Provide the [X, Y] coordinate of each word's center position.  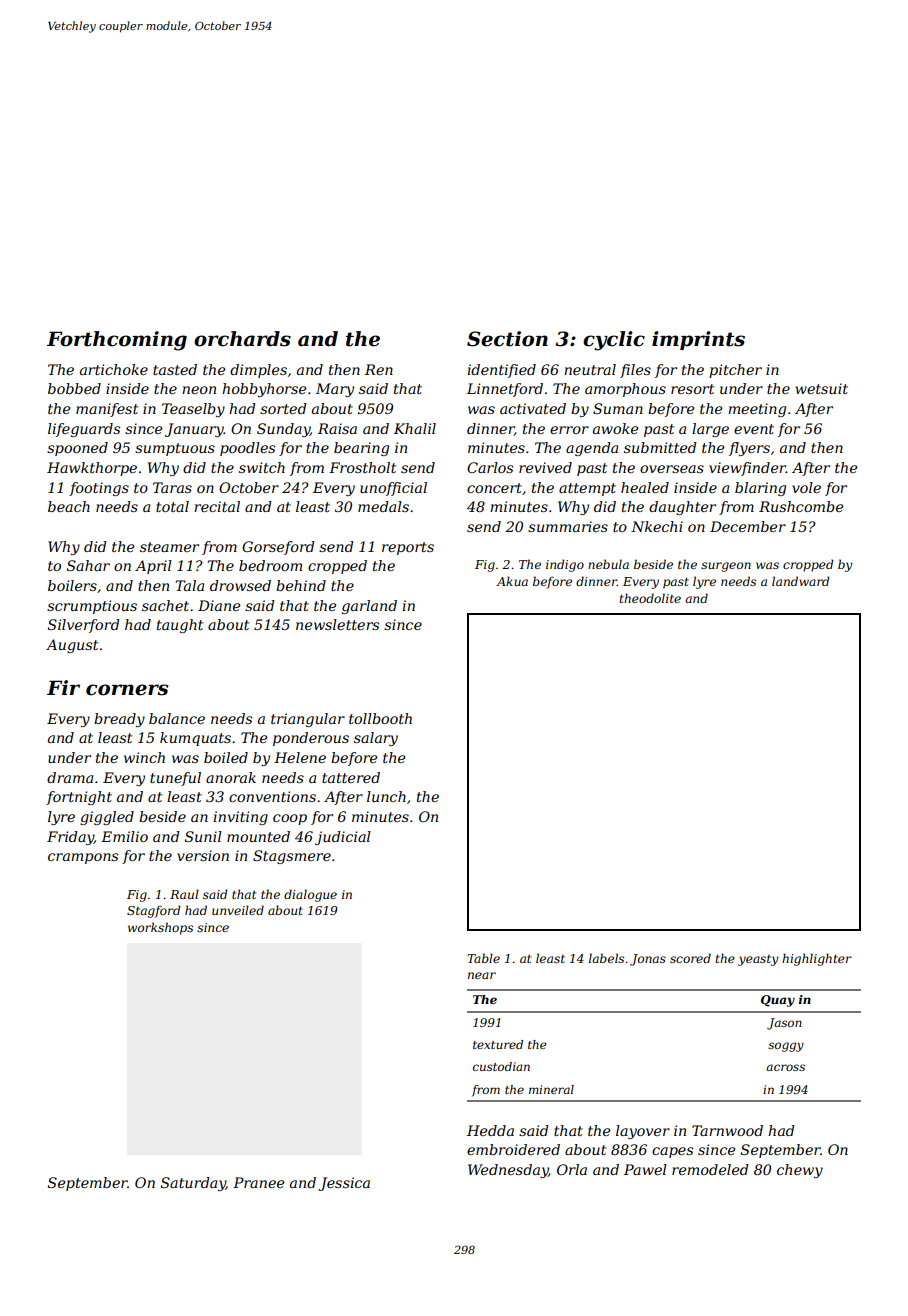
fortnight [79, 798]
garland [369, 607]
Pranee [258, 1182]
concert [494, 488]
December [748, 526]
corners [127, 690]
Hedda [490, 1130]
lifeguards [84, 430]
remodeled [710, 1169]
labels [606, 958]
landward [801, 581]
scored [690, 958]
